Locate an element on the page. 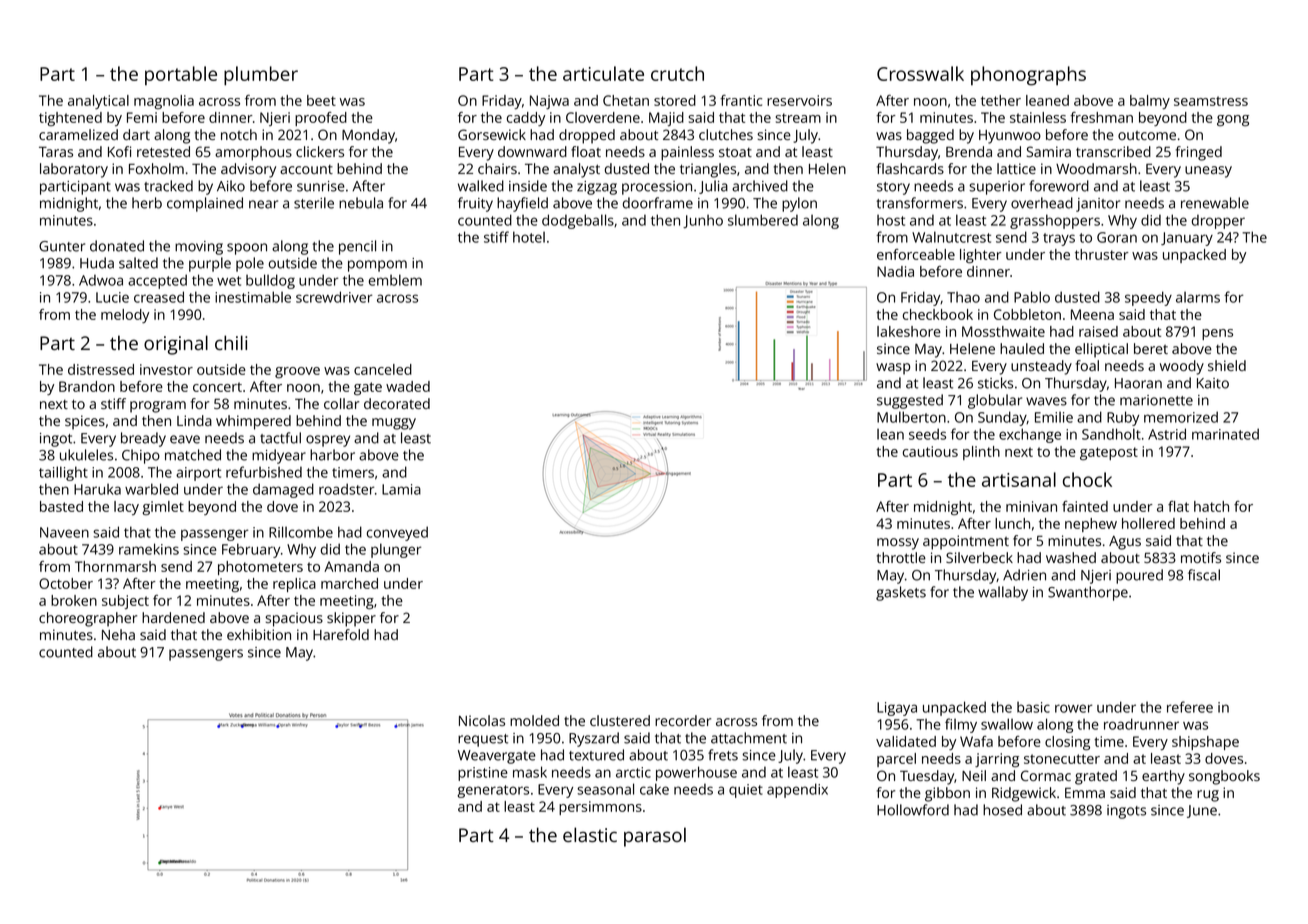  Silverbeck is located at coordinates (979, 557).
